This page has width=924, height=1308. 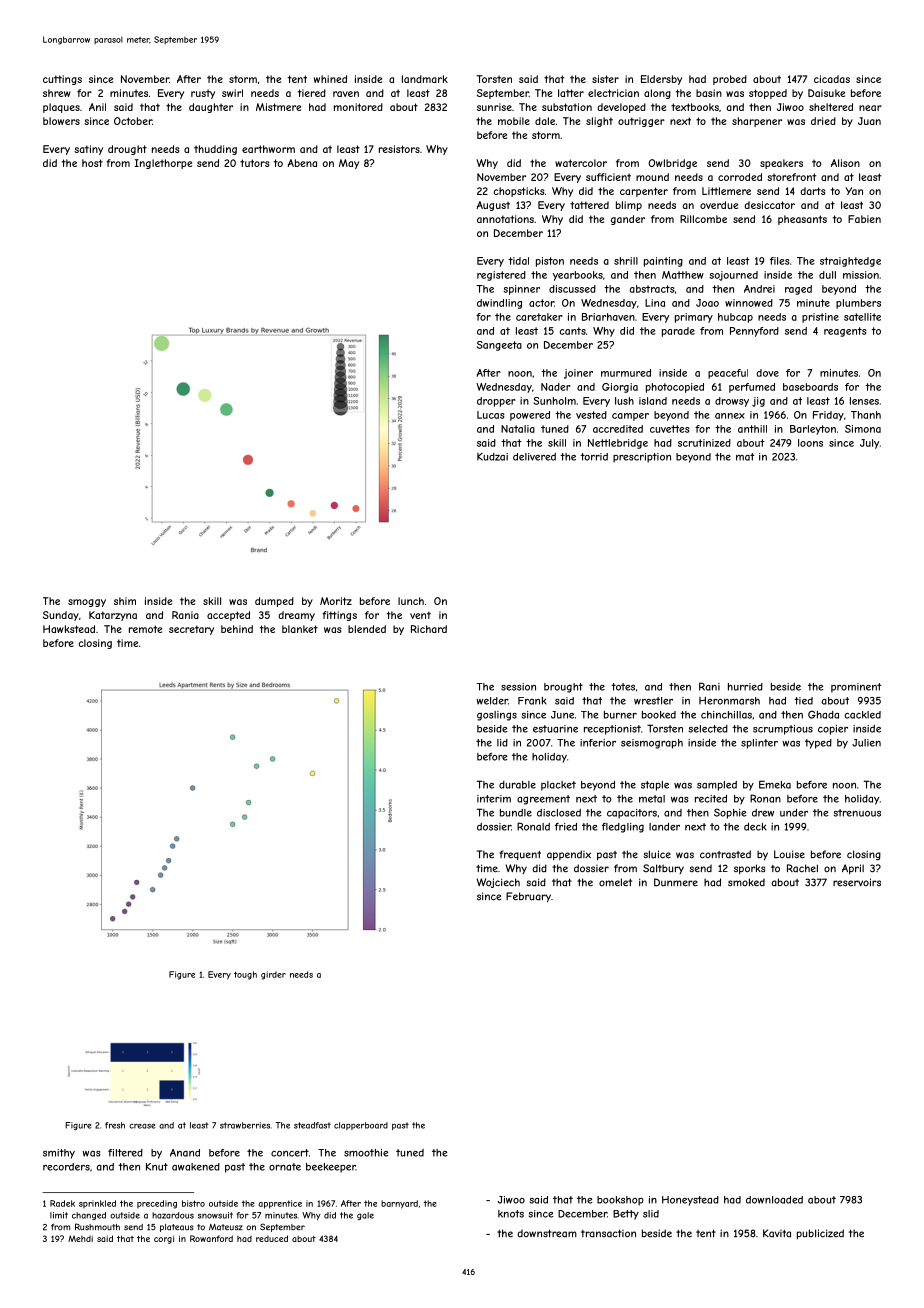 What do you see at coordinates (605, 79) in the page?
I see `sister` at bounding box center [605, 79].
